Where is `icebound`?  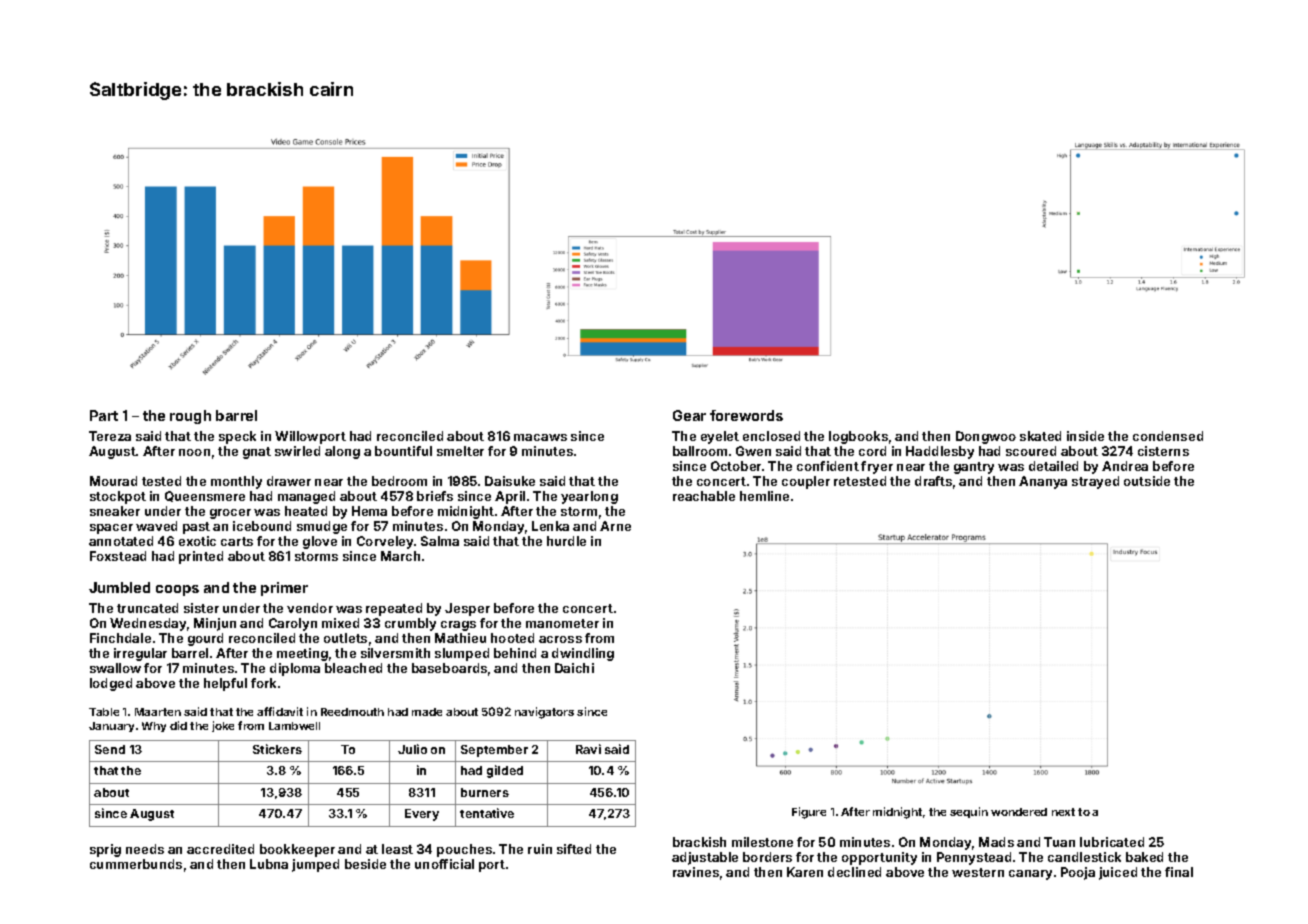
icebound is located at coordinates (262, 526).
